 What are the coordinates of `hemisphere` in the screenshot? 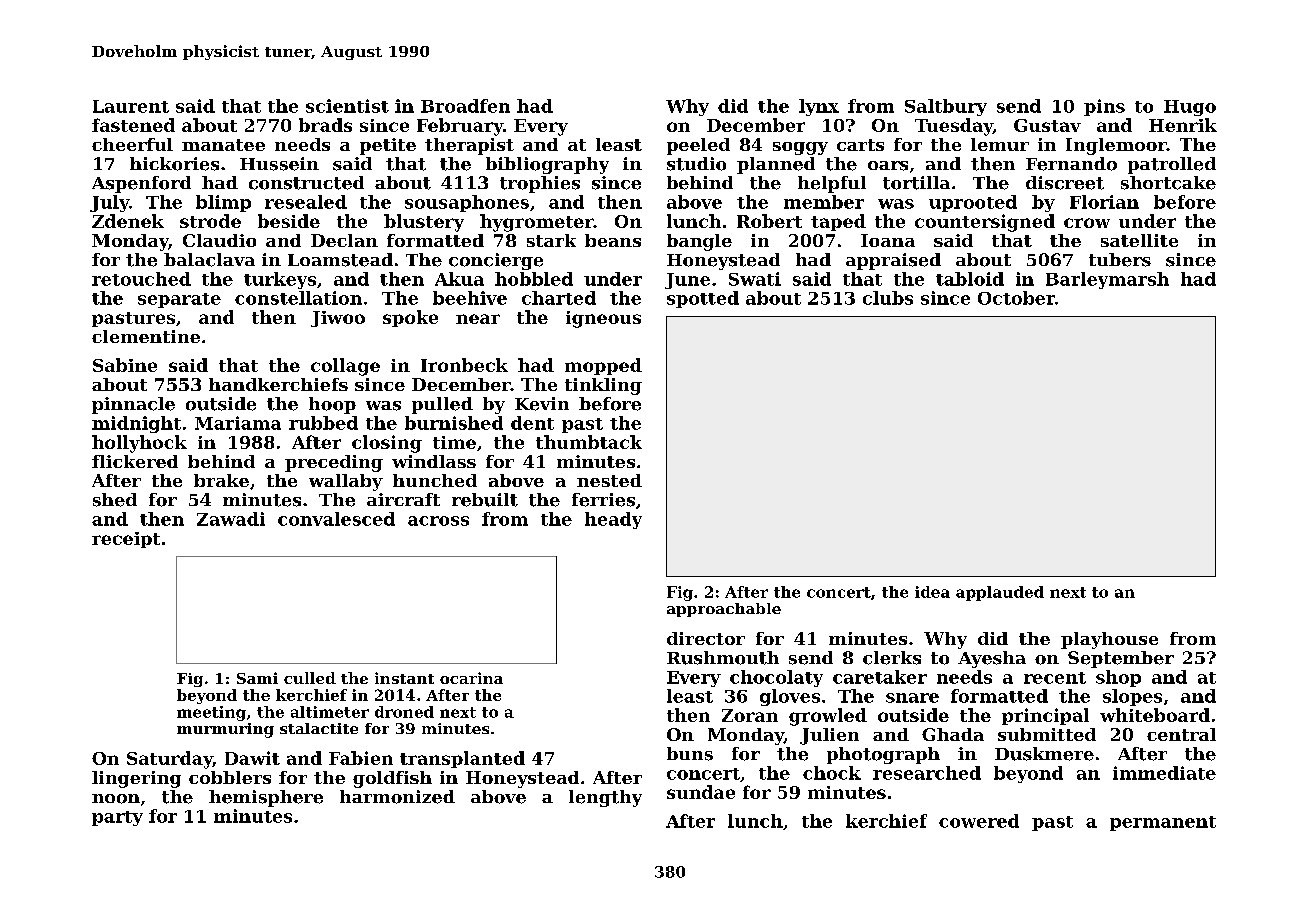 It's located at (266, 798).
